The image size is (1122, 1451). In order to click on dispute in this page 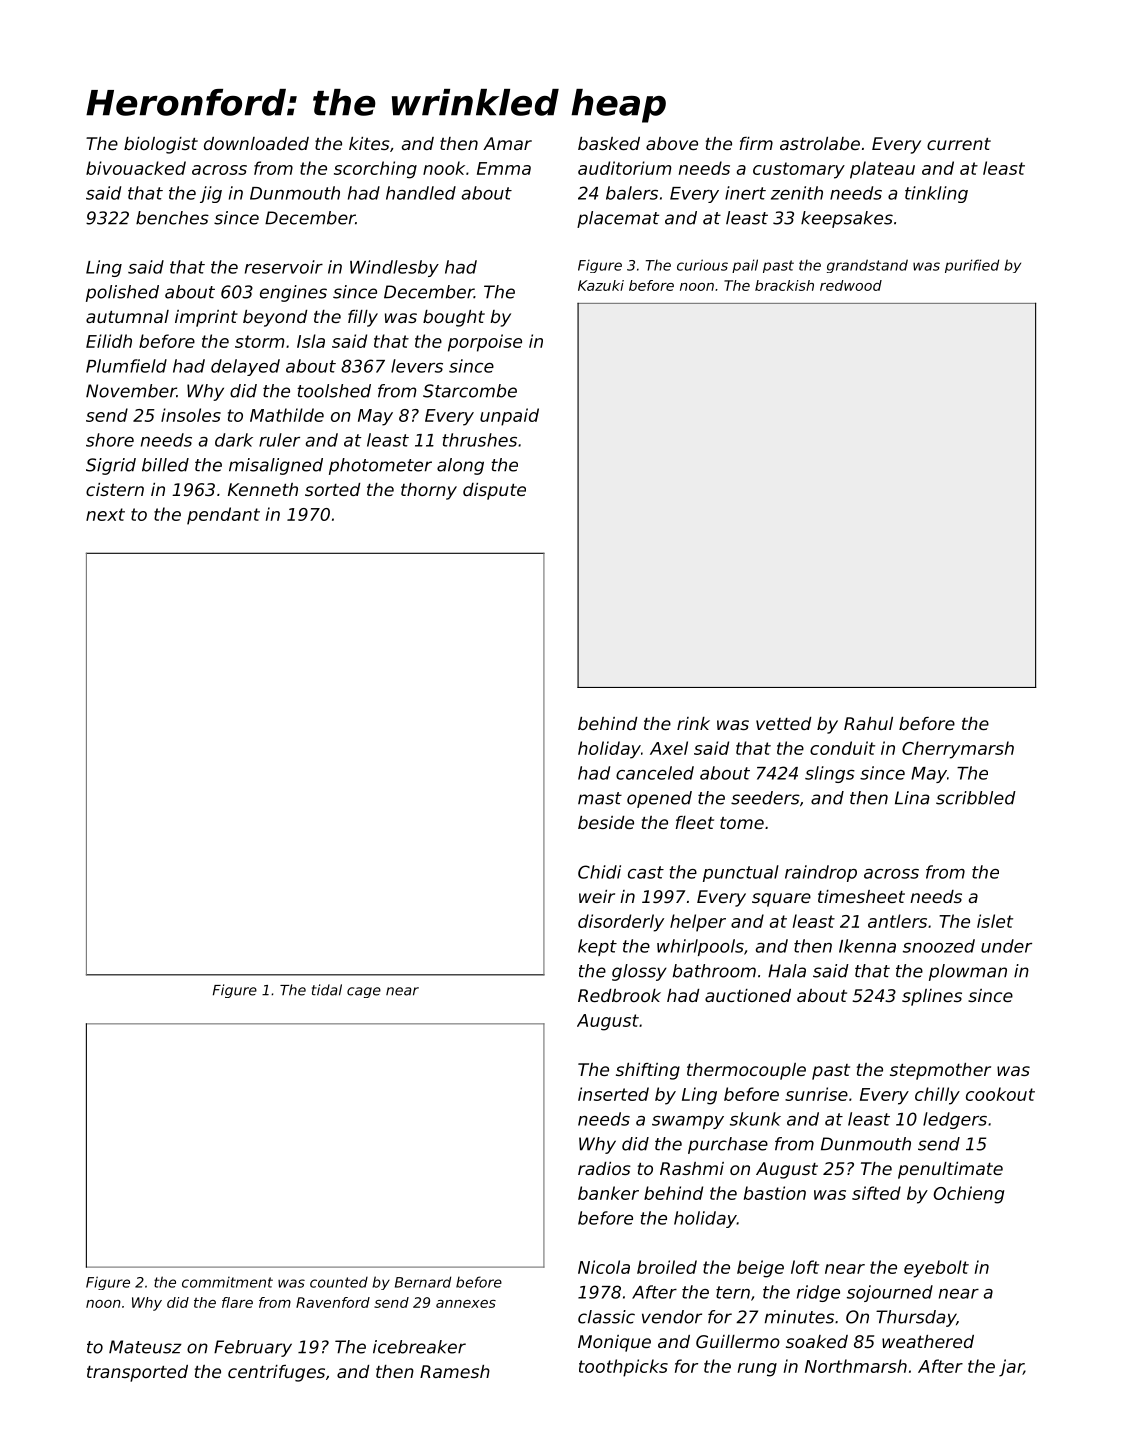, I will do `click(494, 491)`.
